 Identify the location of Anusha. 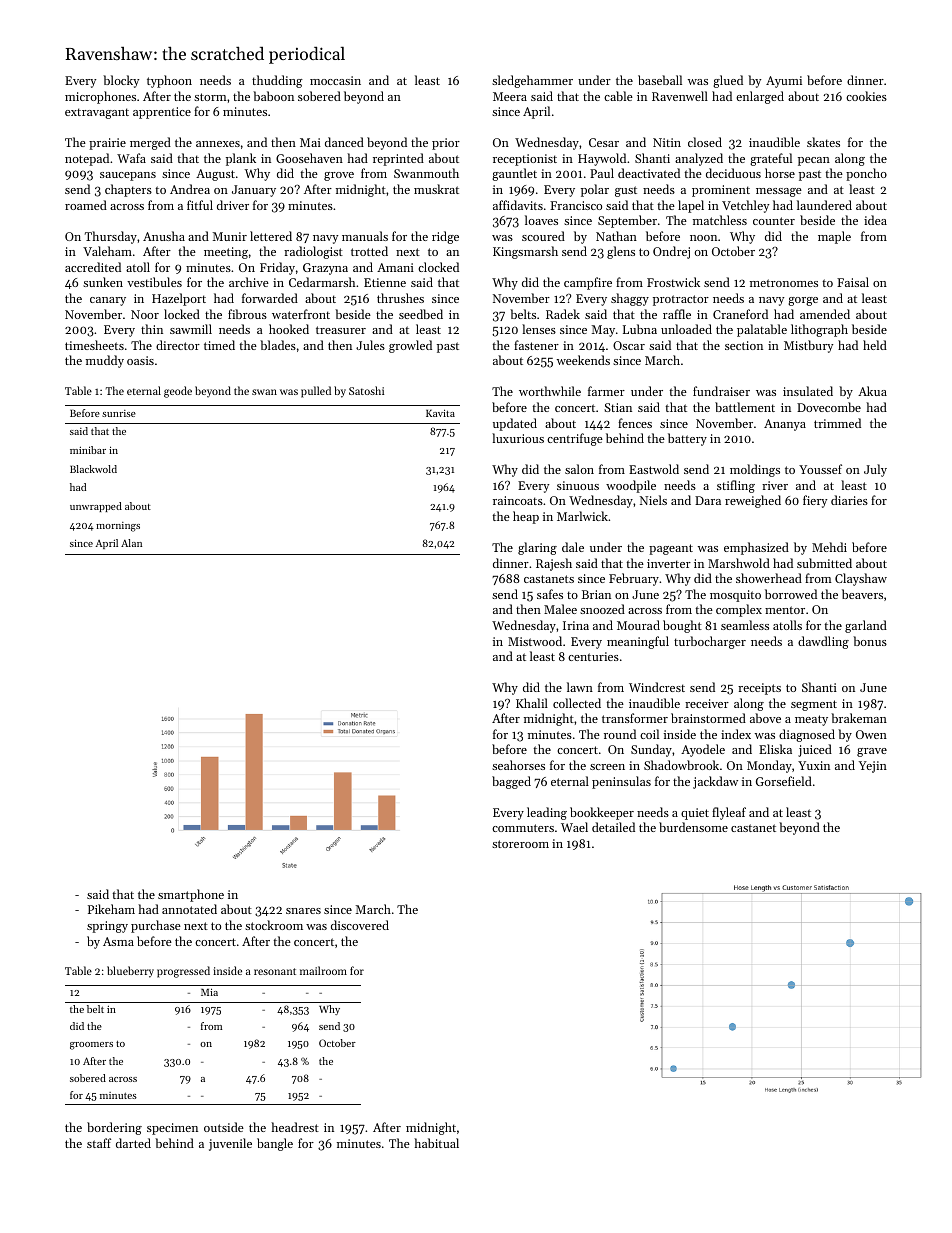
(164, 236).
